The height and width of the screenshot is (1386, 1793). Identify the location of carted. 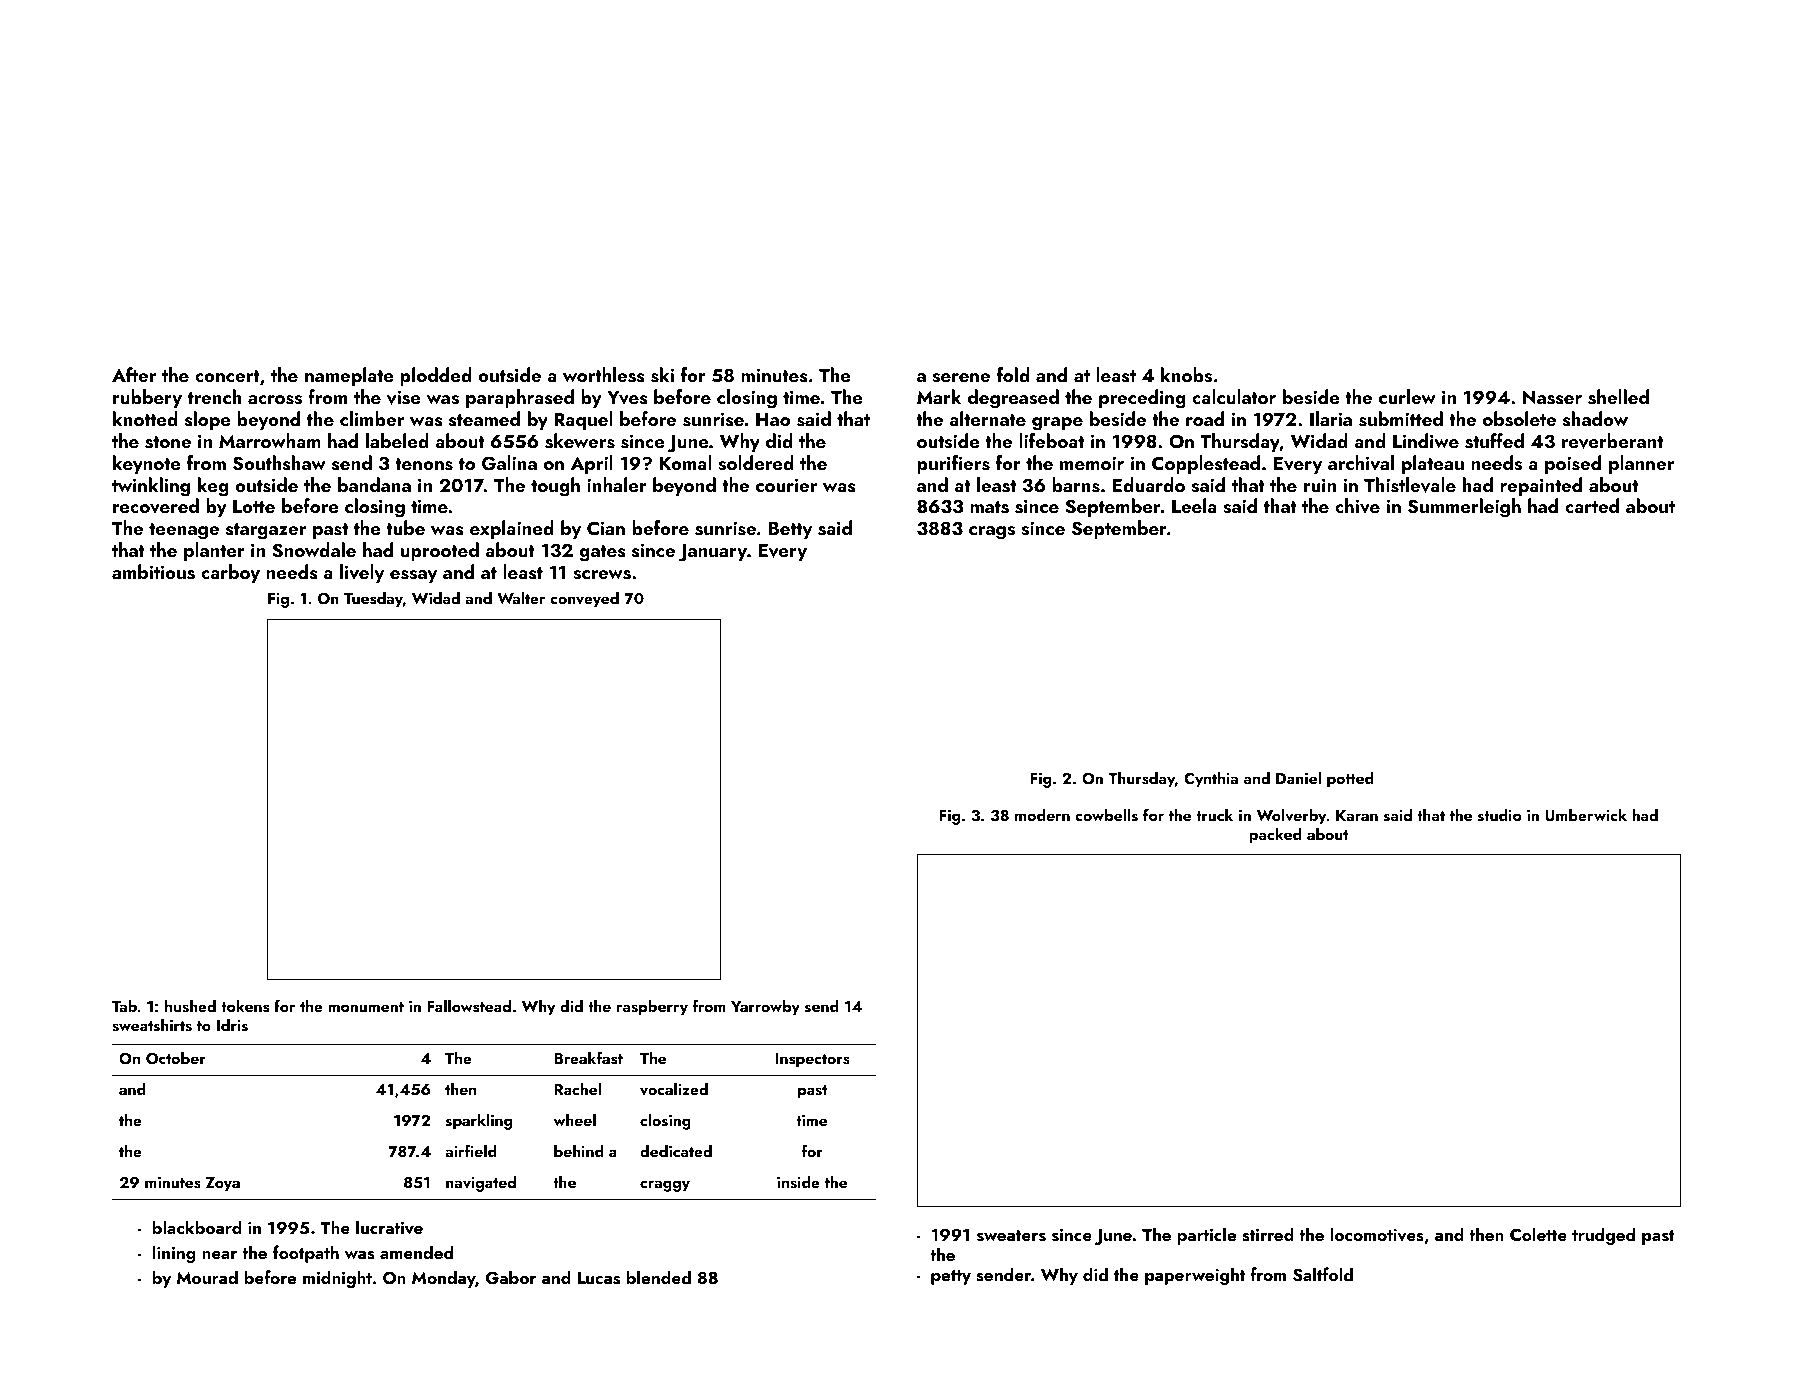
(1592, 505).
